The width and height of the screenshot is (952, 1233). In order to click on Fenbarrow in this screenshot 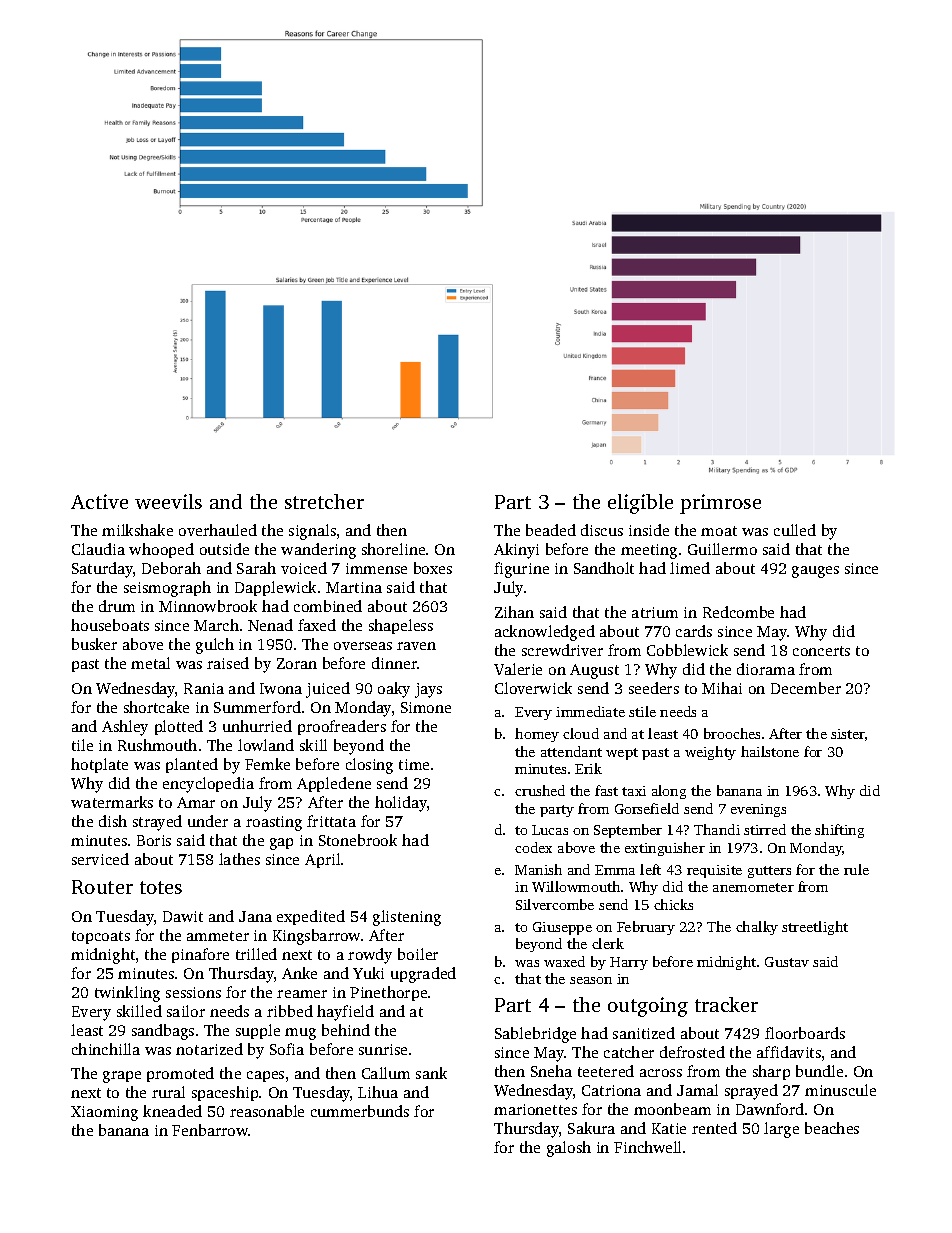, I will do `click(210, 1130)`.
